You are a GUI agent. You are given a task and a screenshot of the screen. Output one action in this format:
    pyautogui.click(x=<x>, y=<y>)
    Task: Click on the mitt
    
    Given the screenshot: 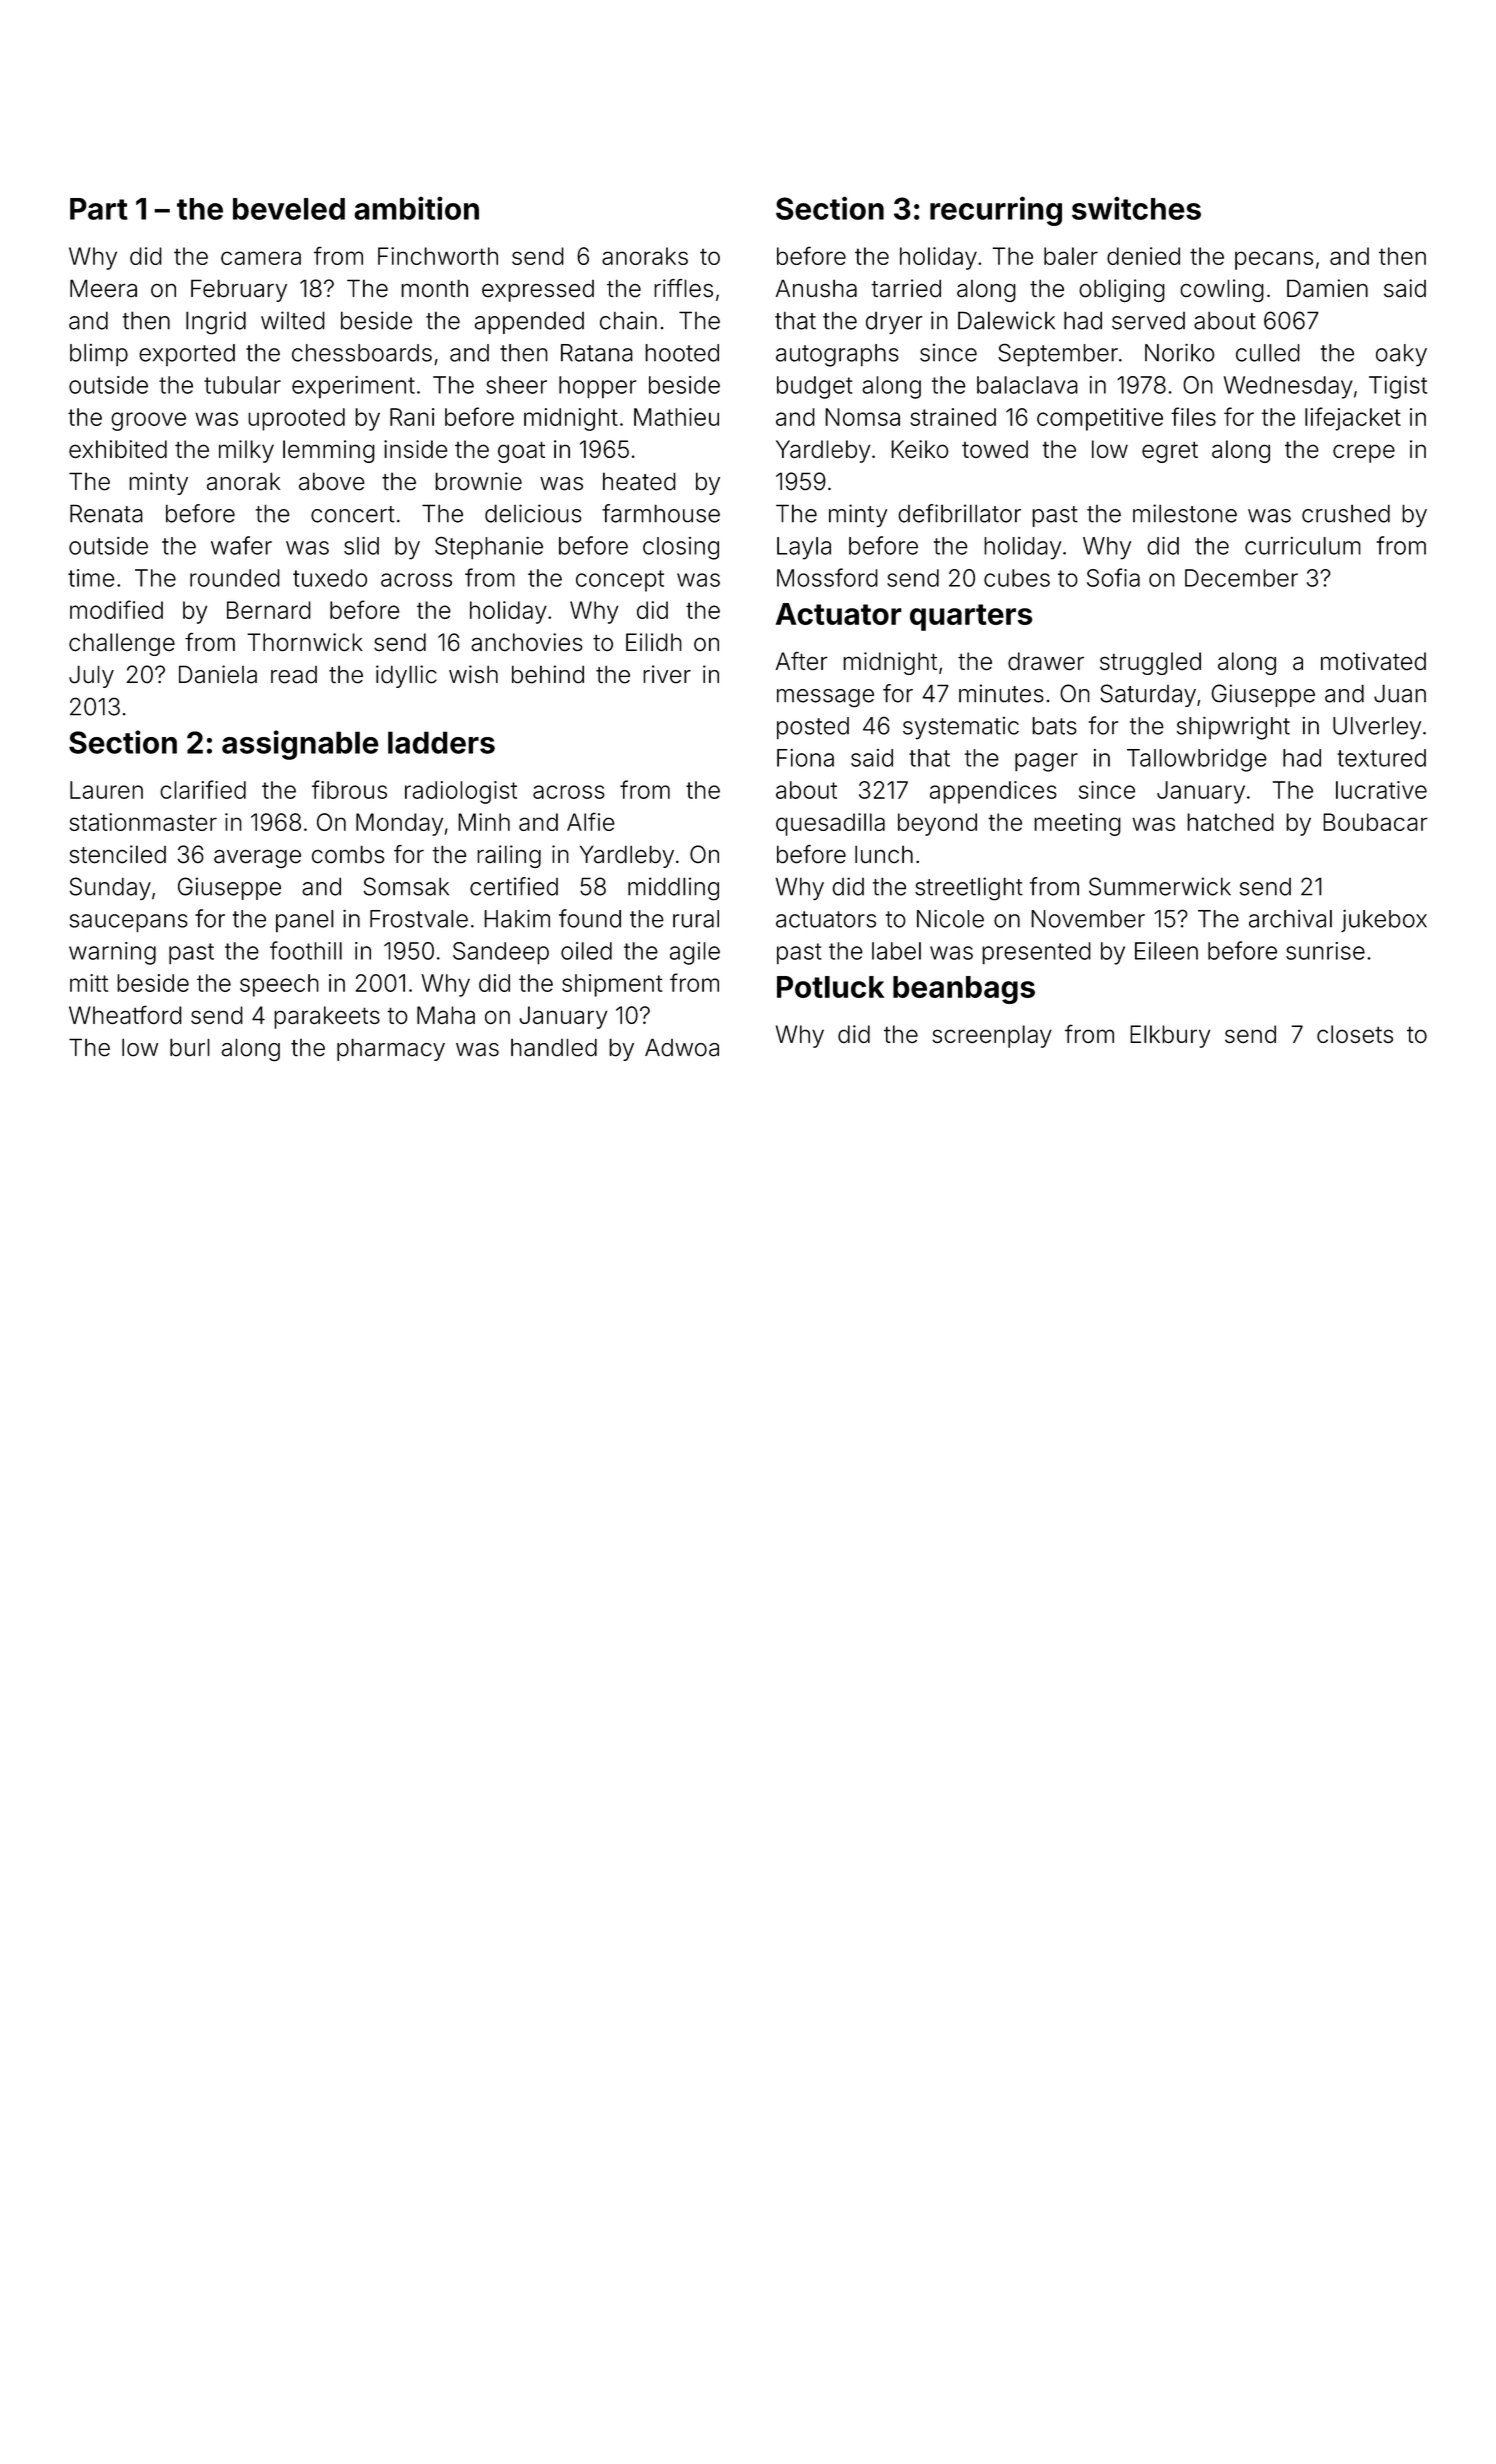 What is the action you would take?
    pyautogui.click(x=89, y=983)
